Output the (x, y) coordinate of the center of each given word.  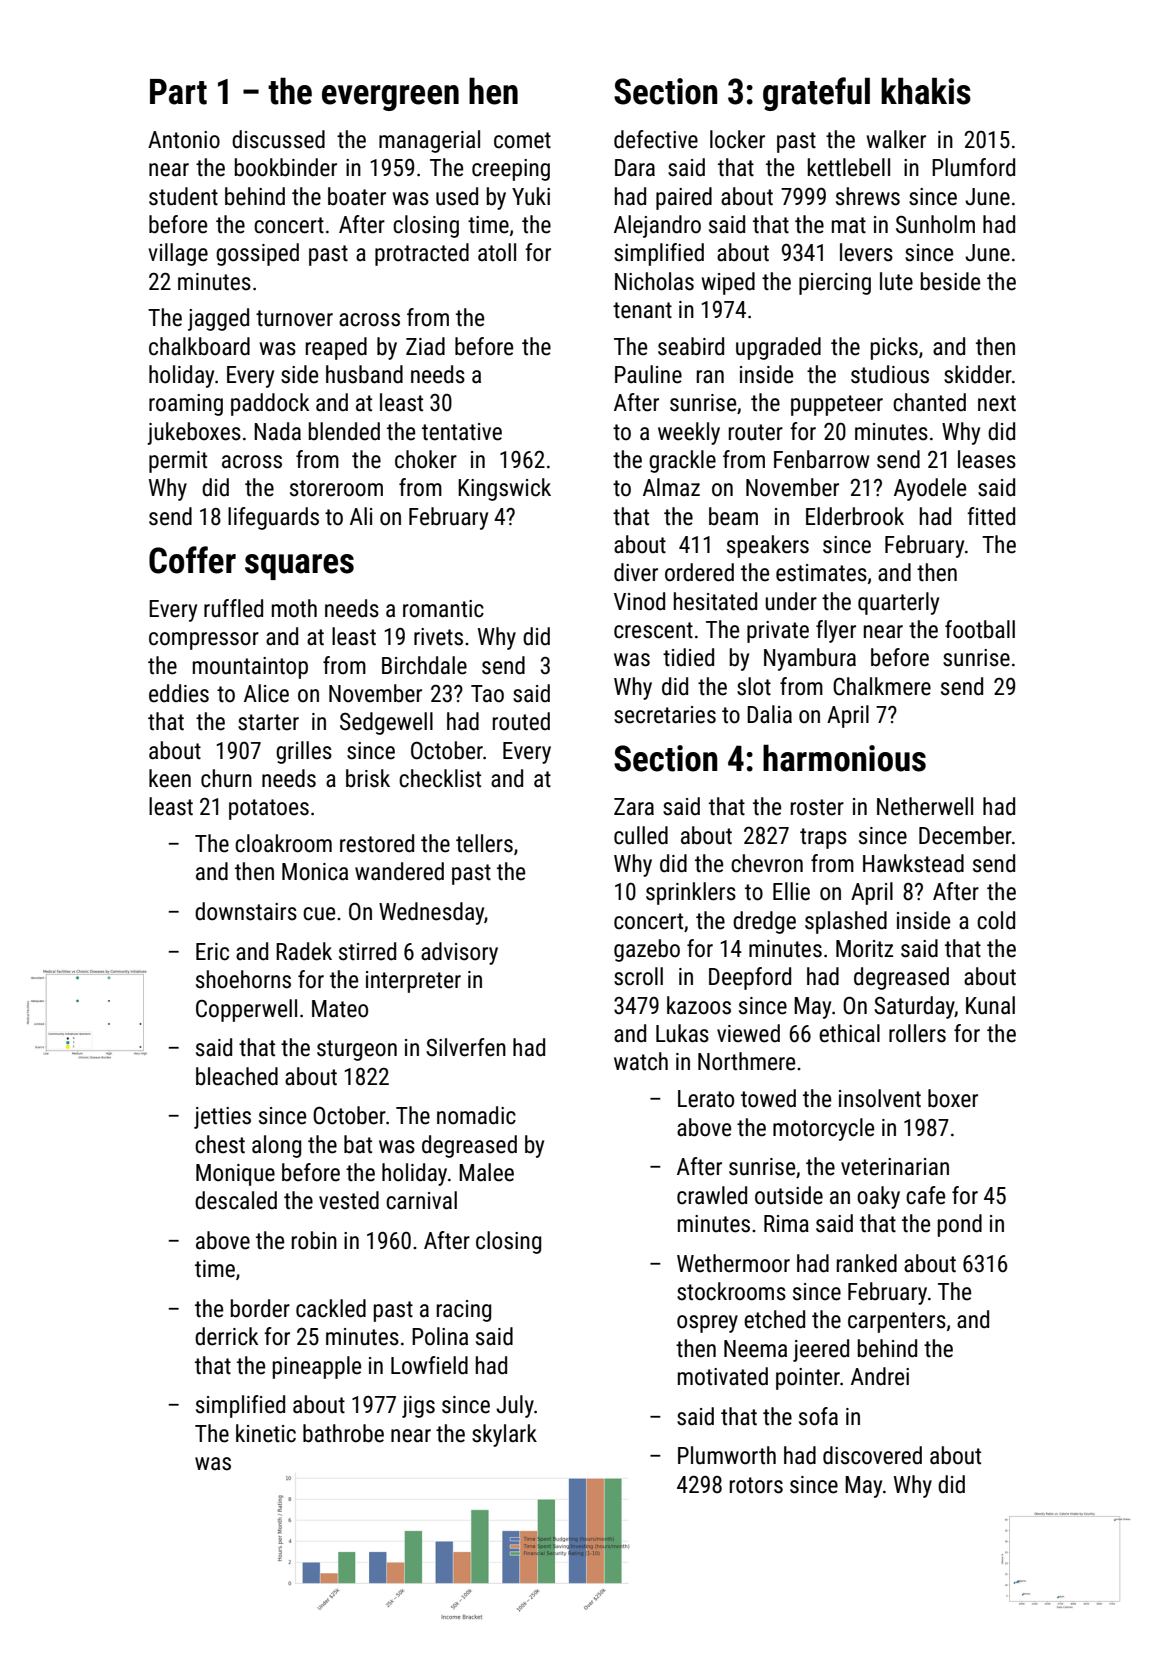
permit (178, 462)
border (260, 1308)
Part (178, 92)
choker (426, 459)
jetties (222, 1118)
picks (894, 348)
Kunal (990, 1005)
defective (656, 139)
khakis (926, 91)
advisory (459, 953)
